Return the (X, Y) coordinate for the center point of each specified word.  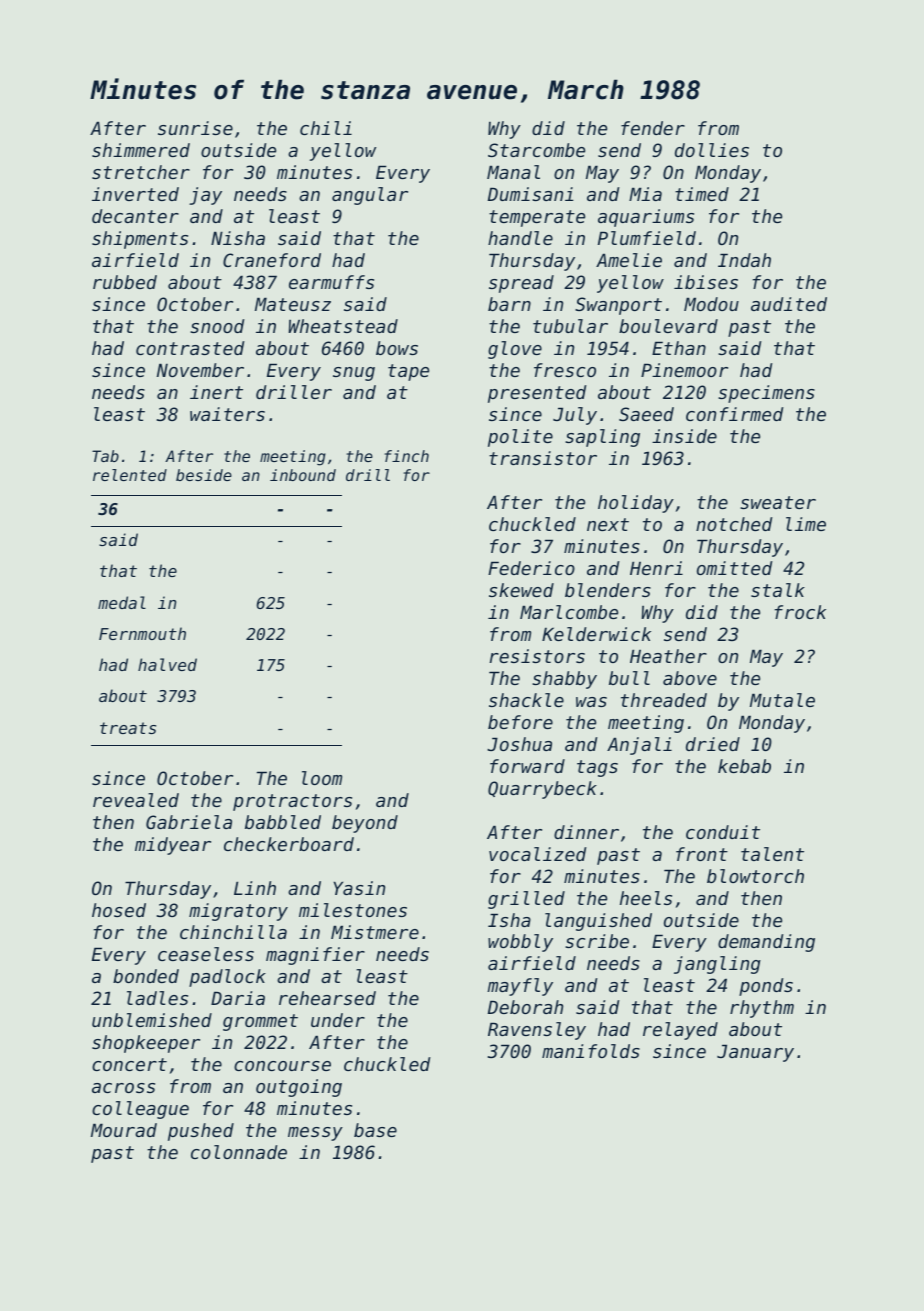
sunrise (195, 128)
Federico (531, 568)
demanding (766, 943)
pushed (201, 1132)
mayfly (520, 987)
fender (653, 128)
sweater (778, 502)
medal (122, 602)
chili (326, 128)
